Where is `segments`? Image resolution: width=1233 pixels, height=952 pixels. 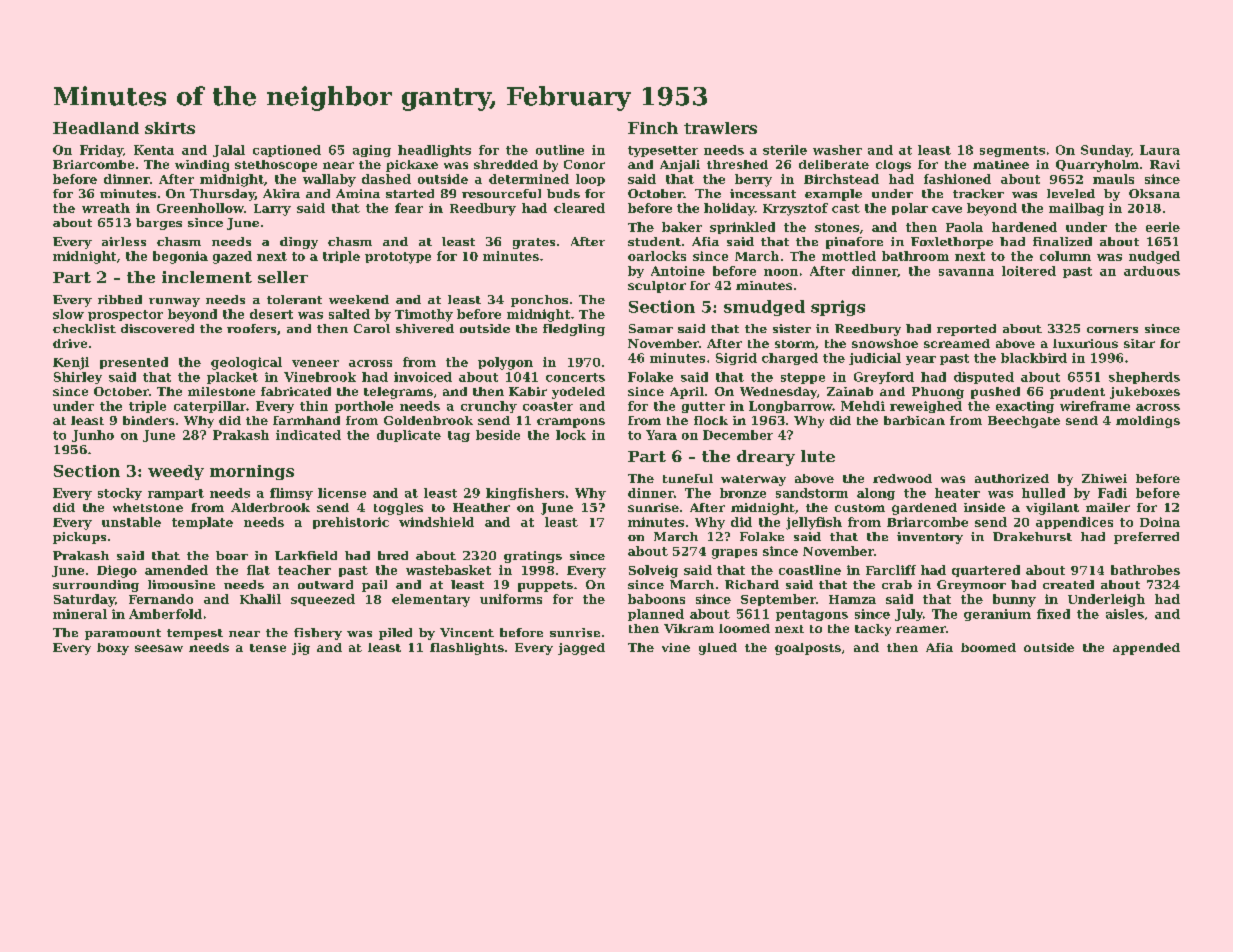 segments is located at coordinates (1012, 151).
